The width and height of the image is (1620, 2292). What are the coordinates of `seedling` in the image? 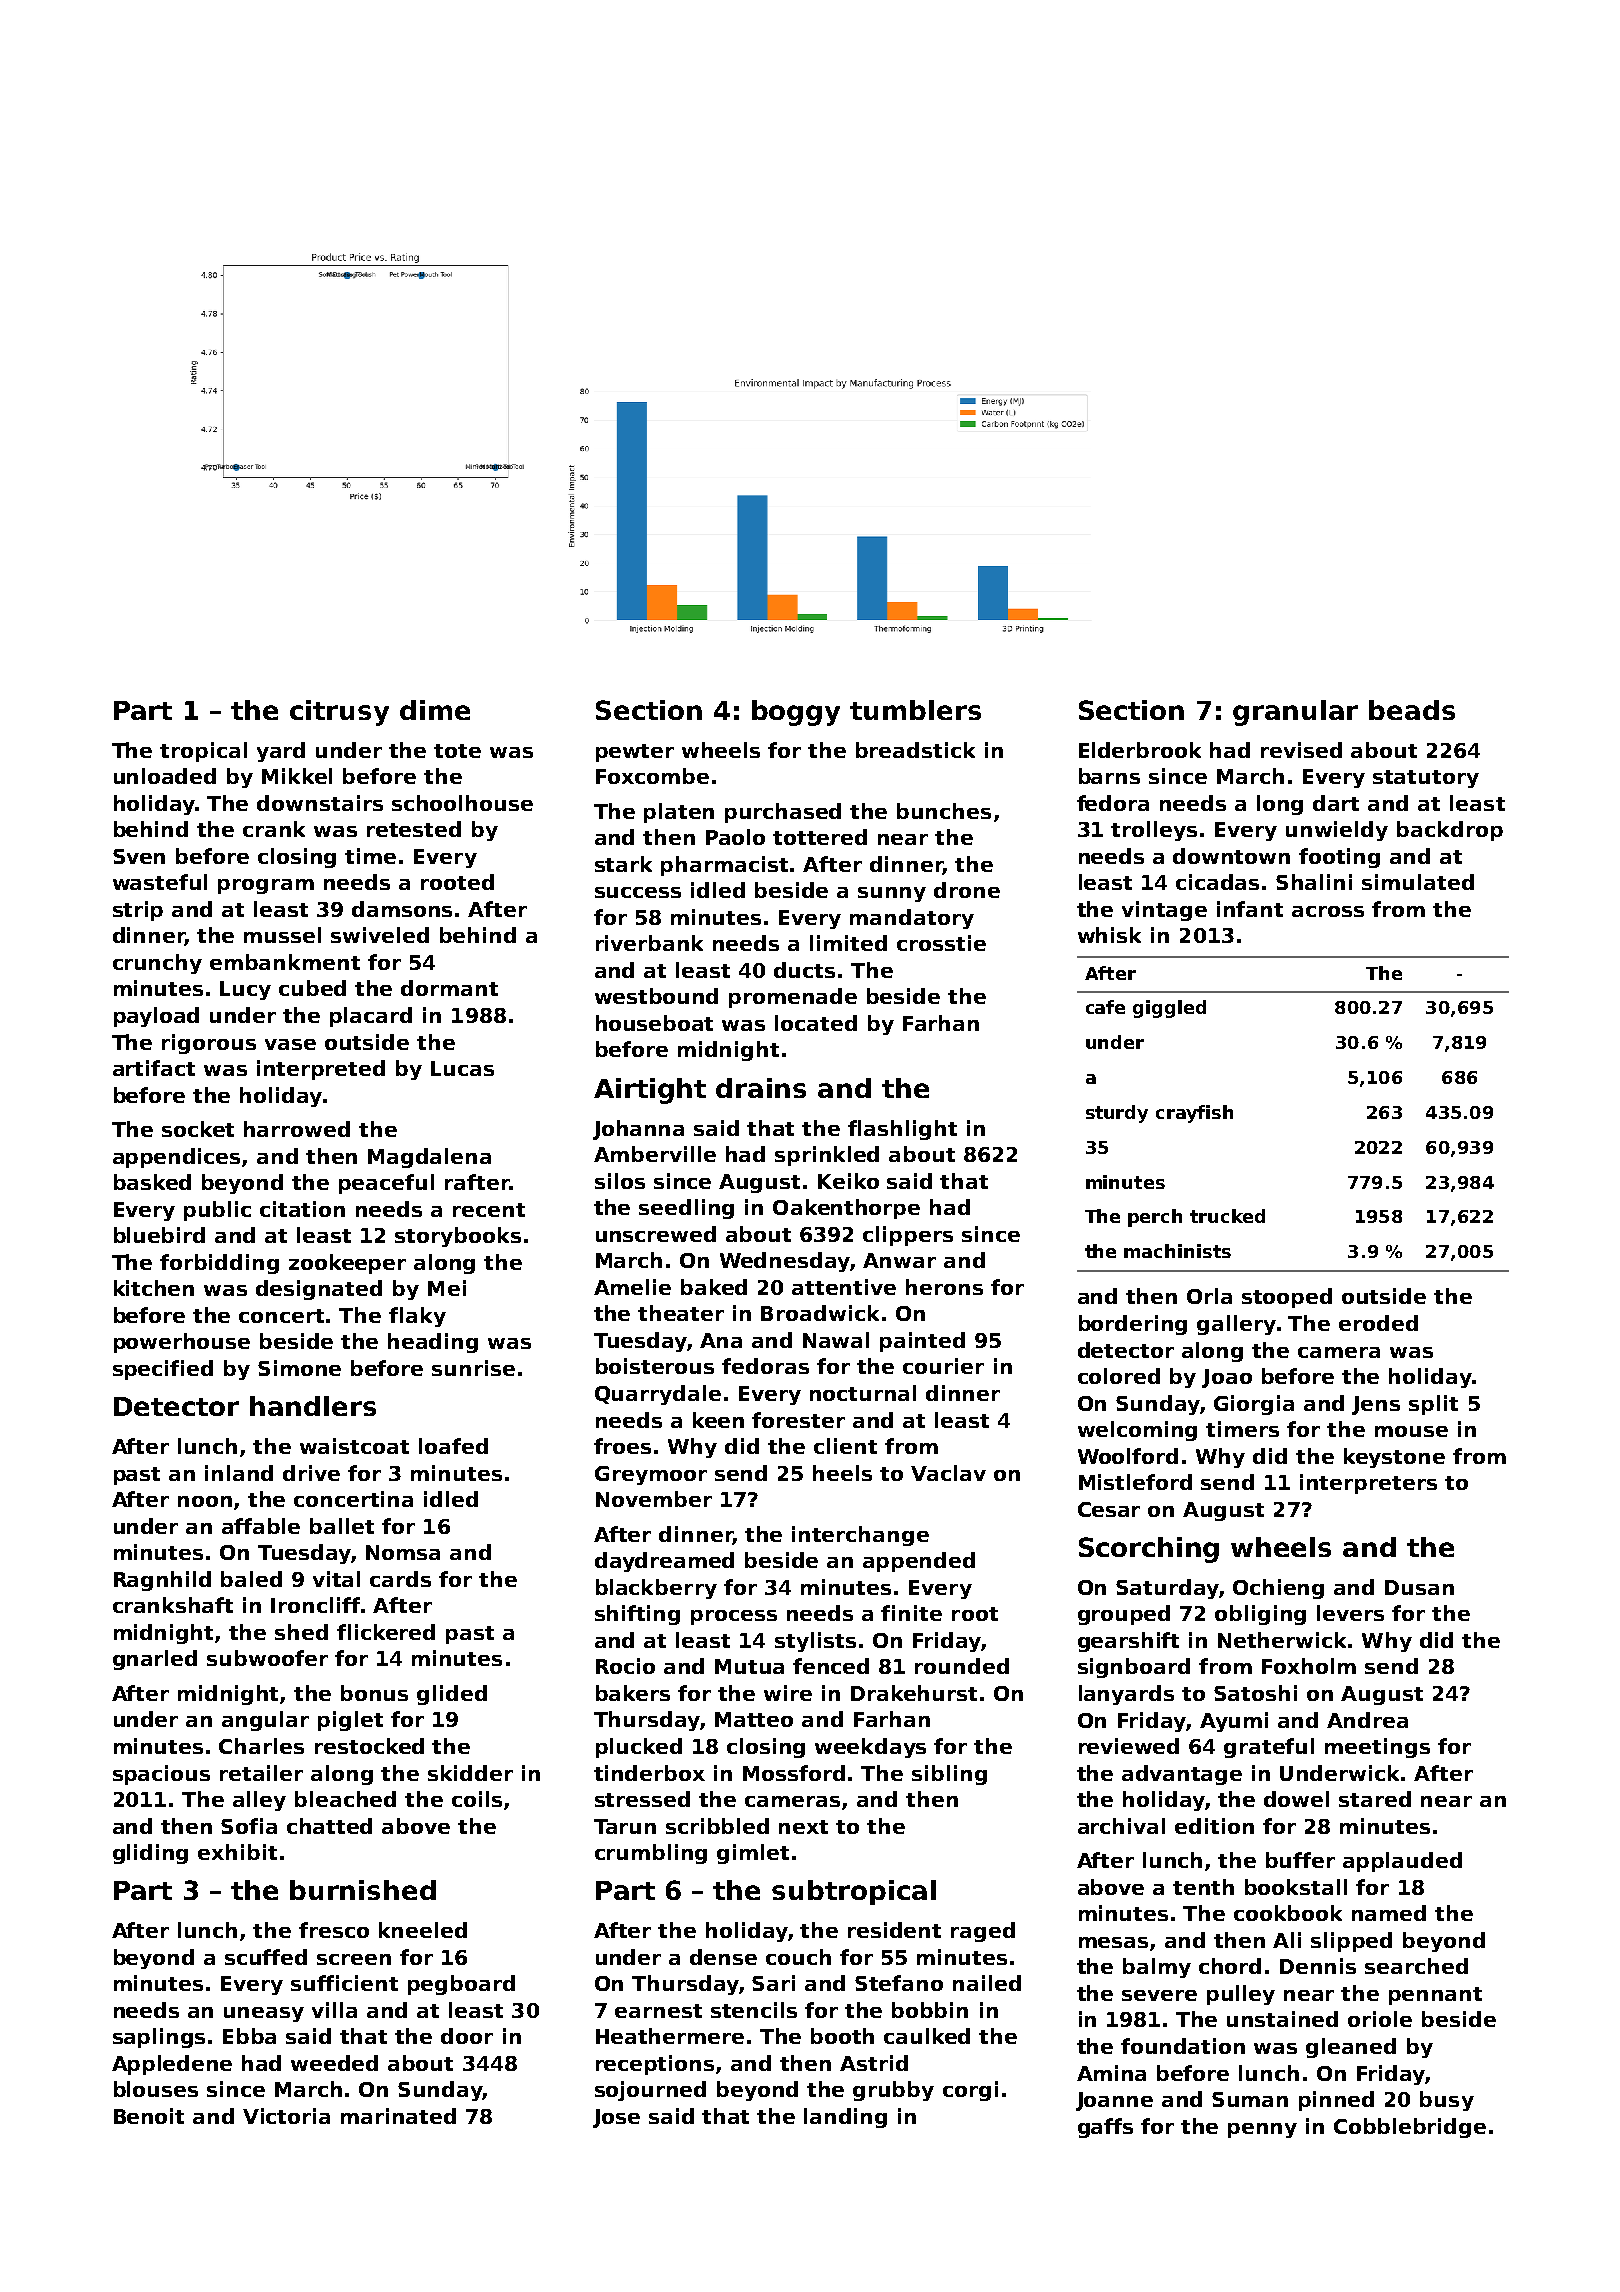 It's located at (686, 1209).
